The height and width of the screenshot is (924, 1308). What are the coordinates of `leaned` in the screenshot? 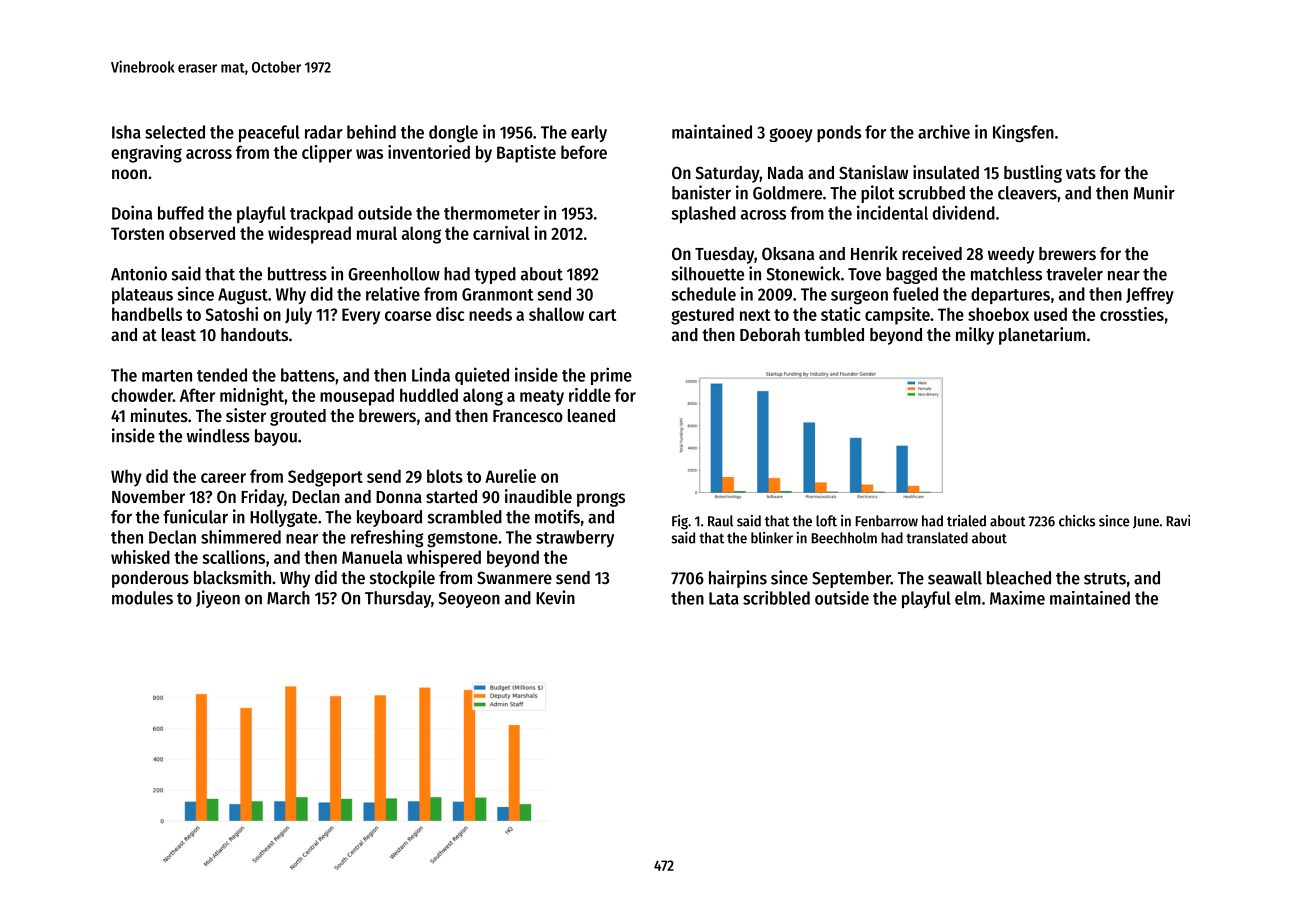 It's located at (591, 415).
